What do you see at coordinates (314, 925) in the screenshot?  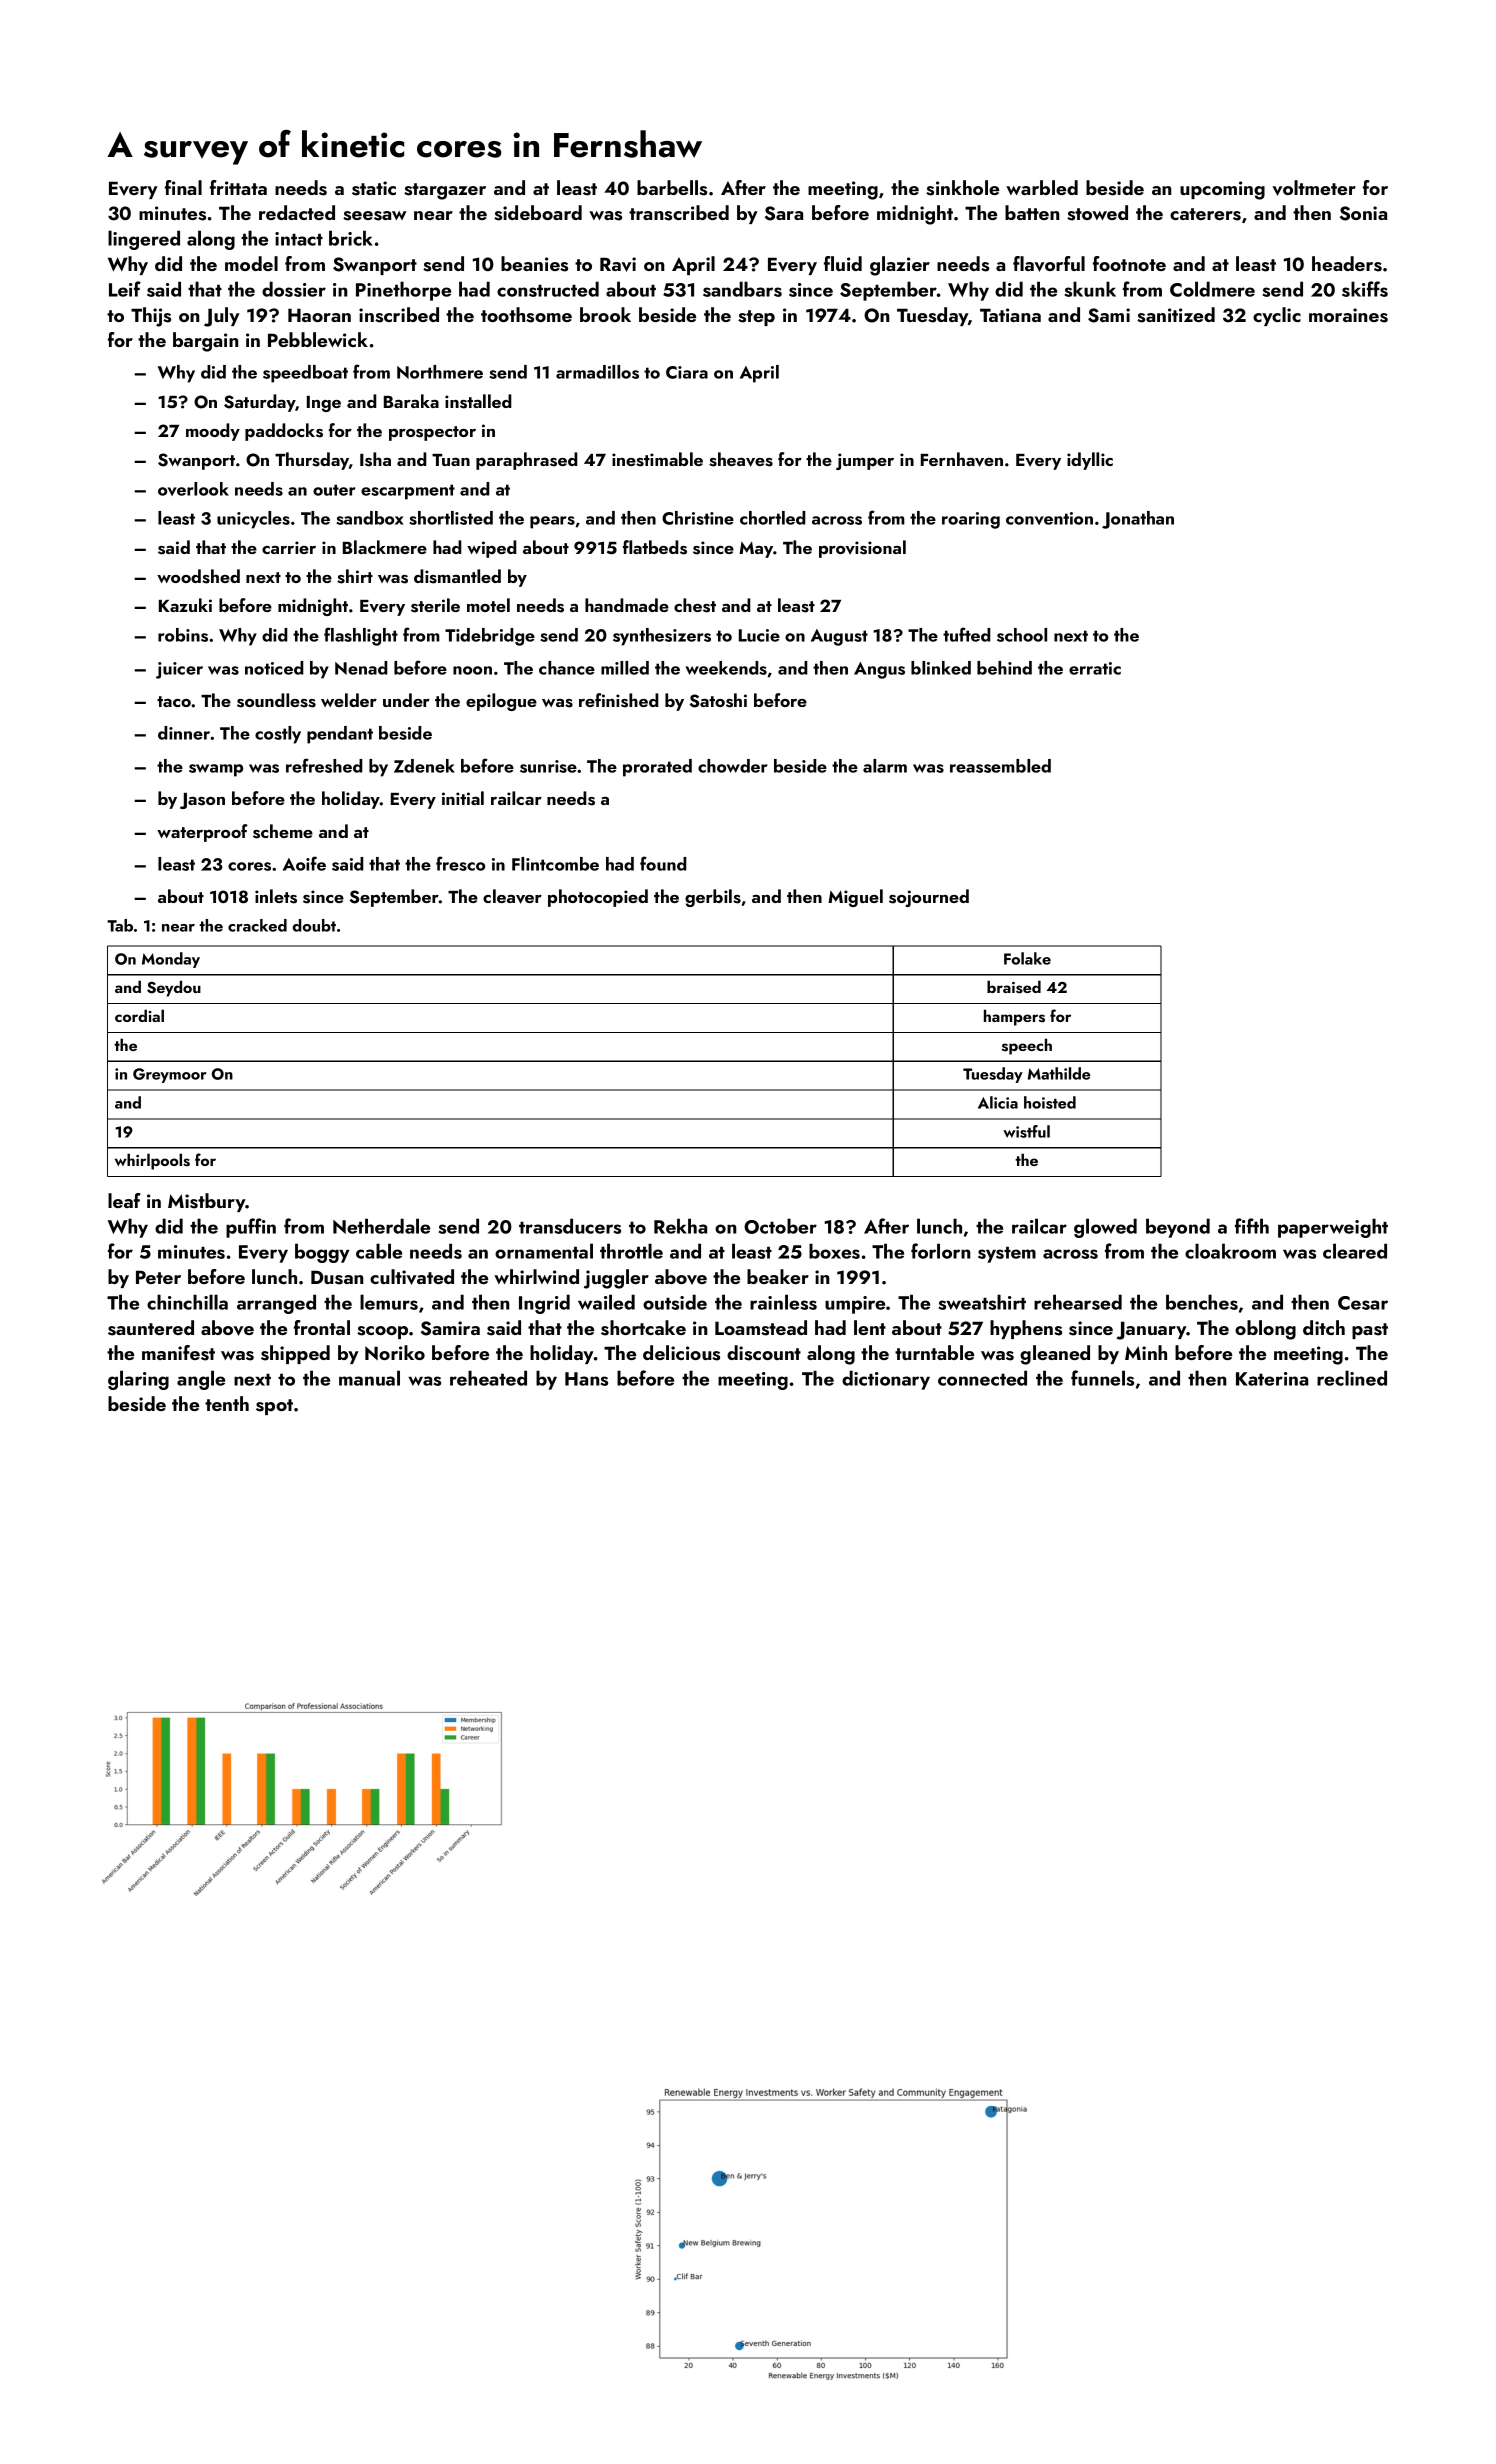 I see `doubt` at bounding box center [314, 925].
